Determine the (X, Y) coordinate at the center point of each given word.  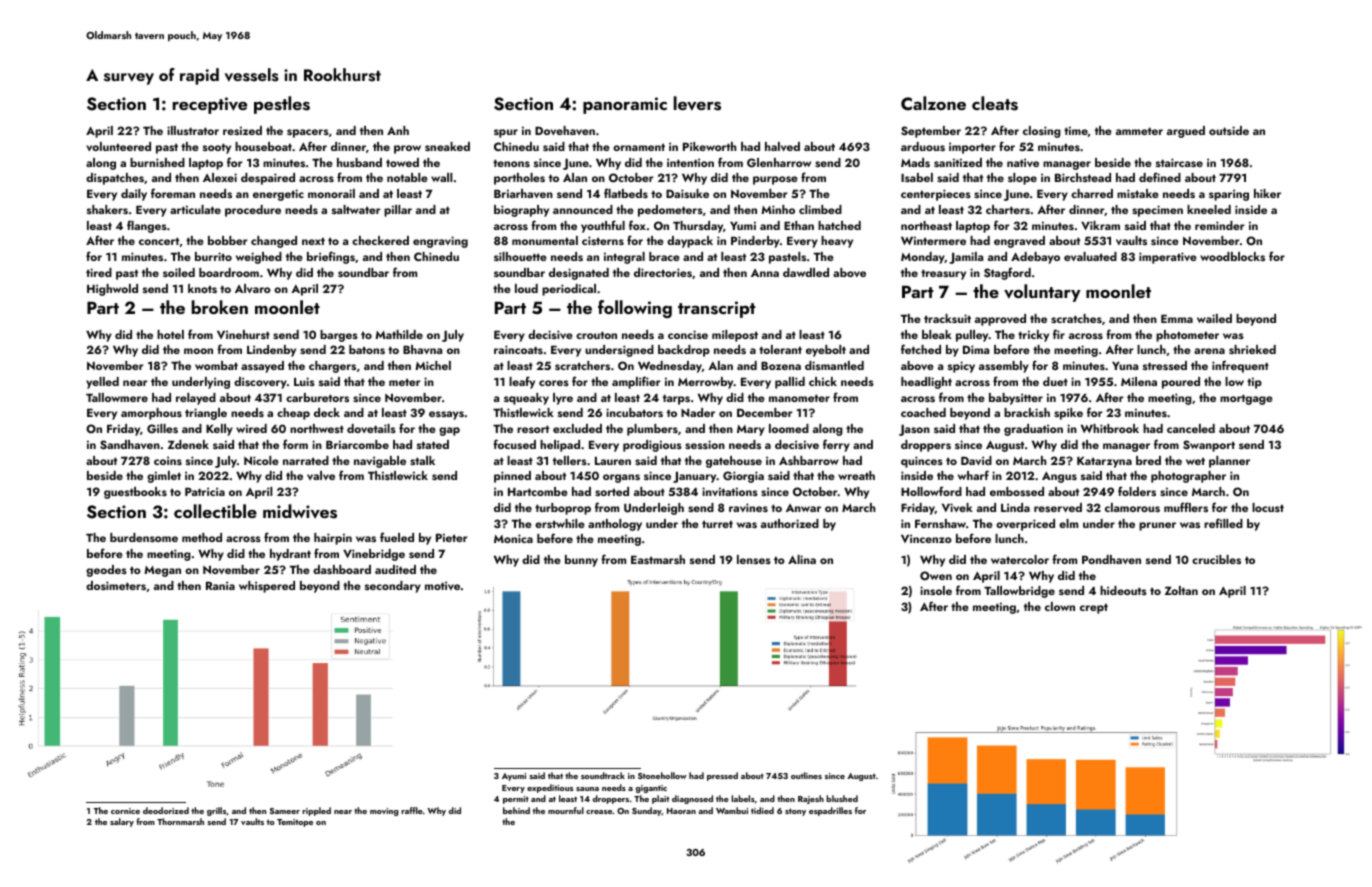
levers (697, 103)
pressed (722, 776)
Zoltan (1181, 590)
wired (251, 428)
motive (442, 585)
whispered (267, 587)
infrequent (1240, 366)
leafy (522, 382)
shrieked (1252, 349)
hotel (170, 334)
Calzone (933, 103)
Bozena (781, 366)
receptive (210, 105)
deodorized (166, 810)
